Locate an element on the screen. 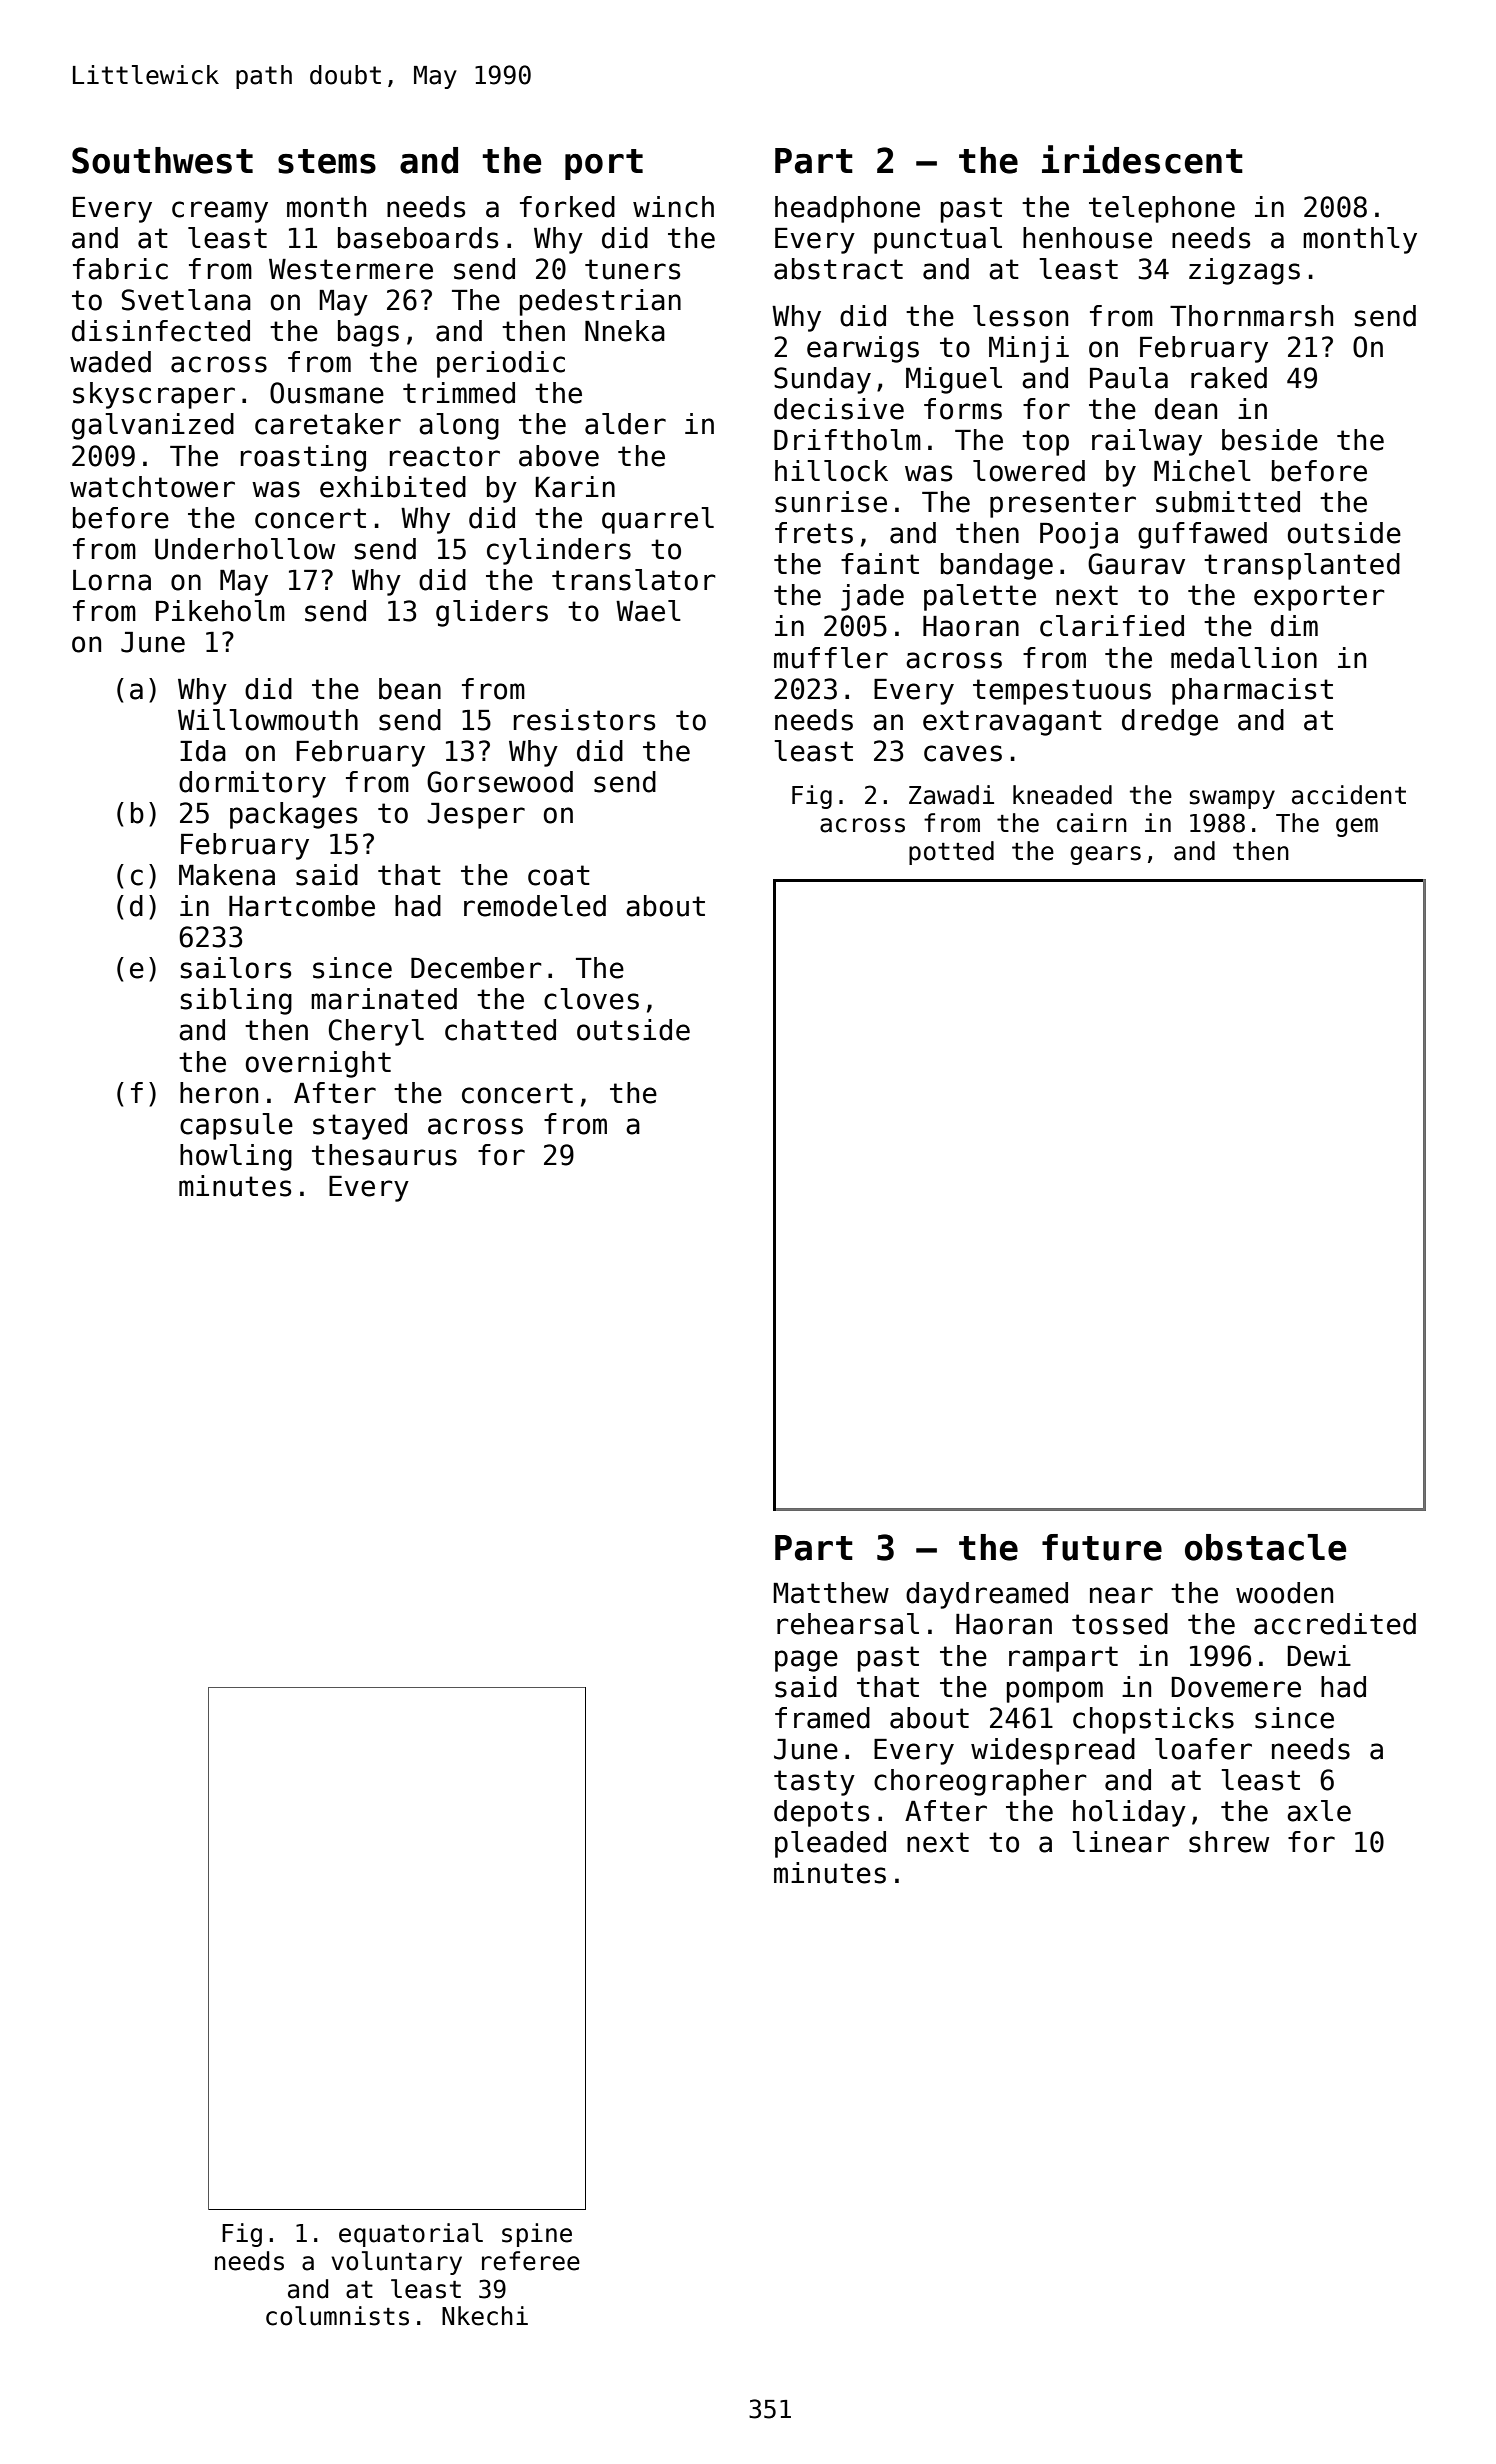  Ousmane is located at coordinates (327, 393).
